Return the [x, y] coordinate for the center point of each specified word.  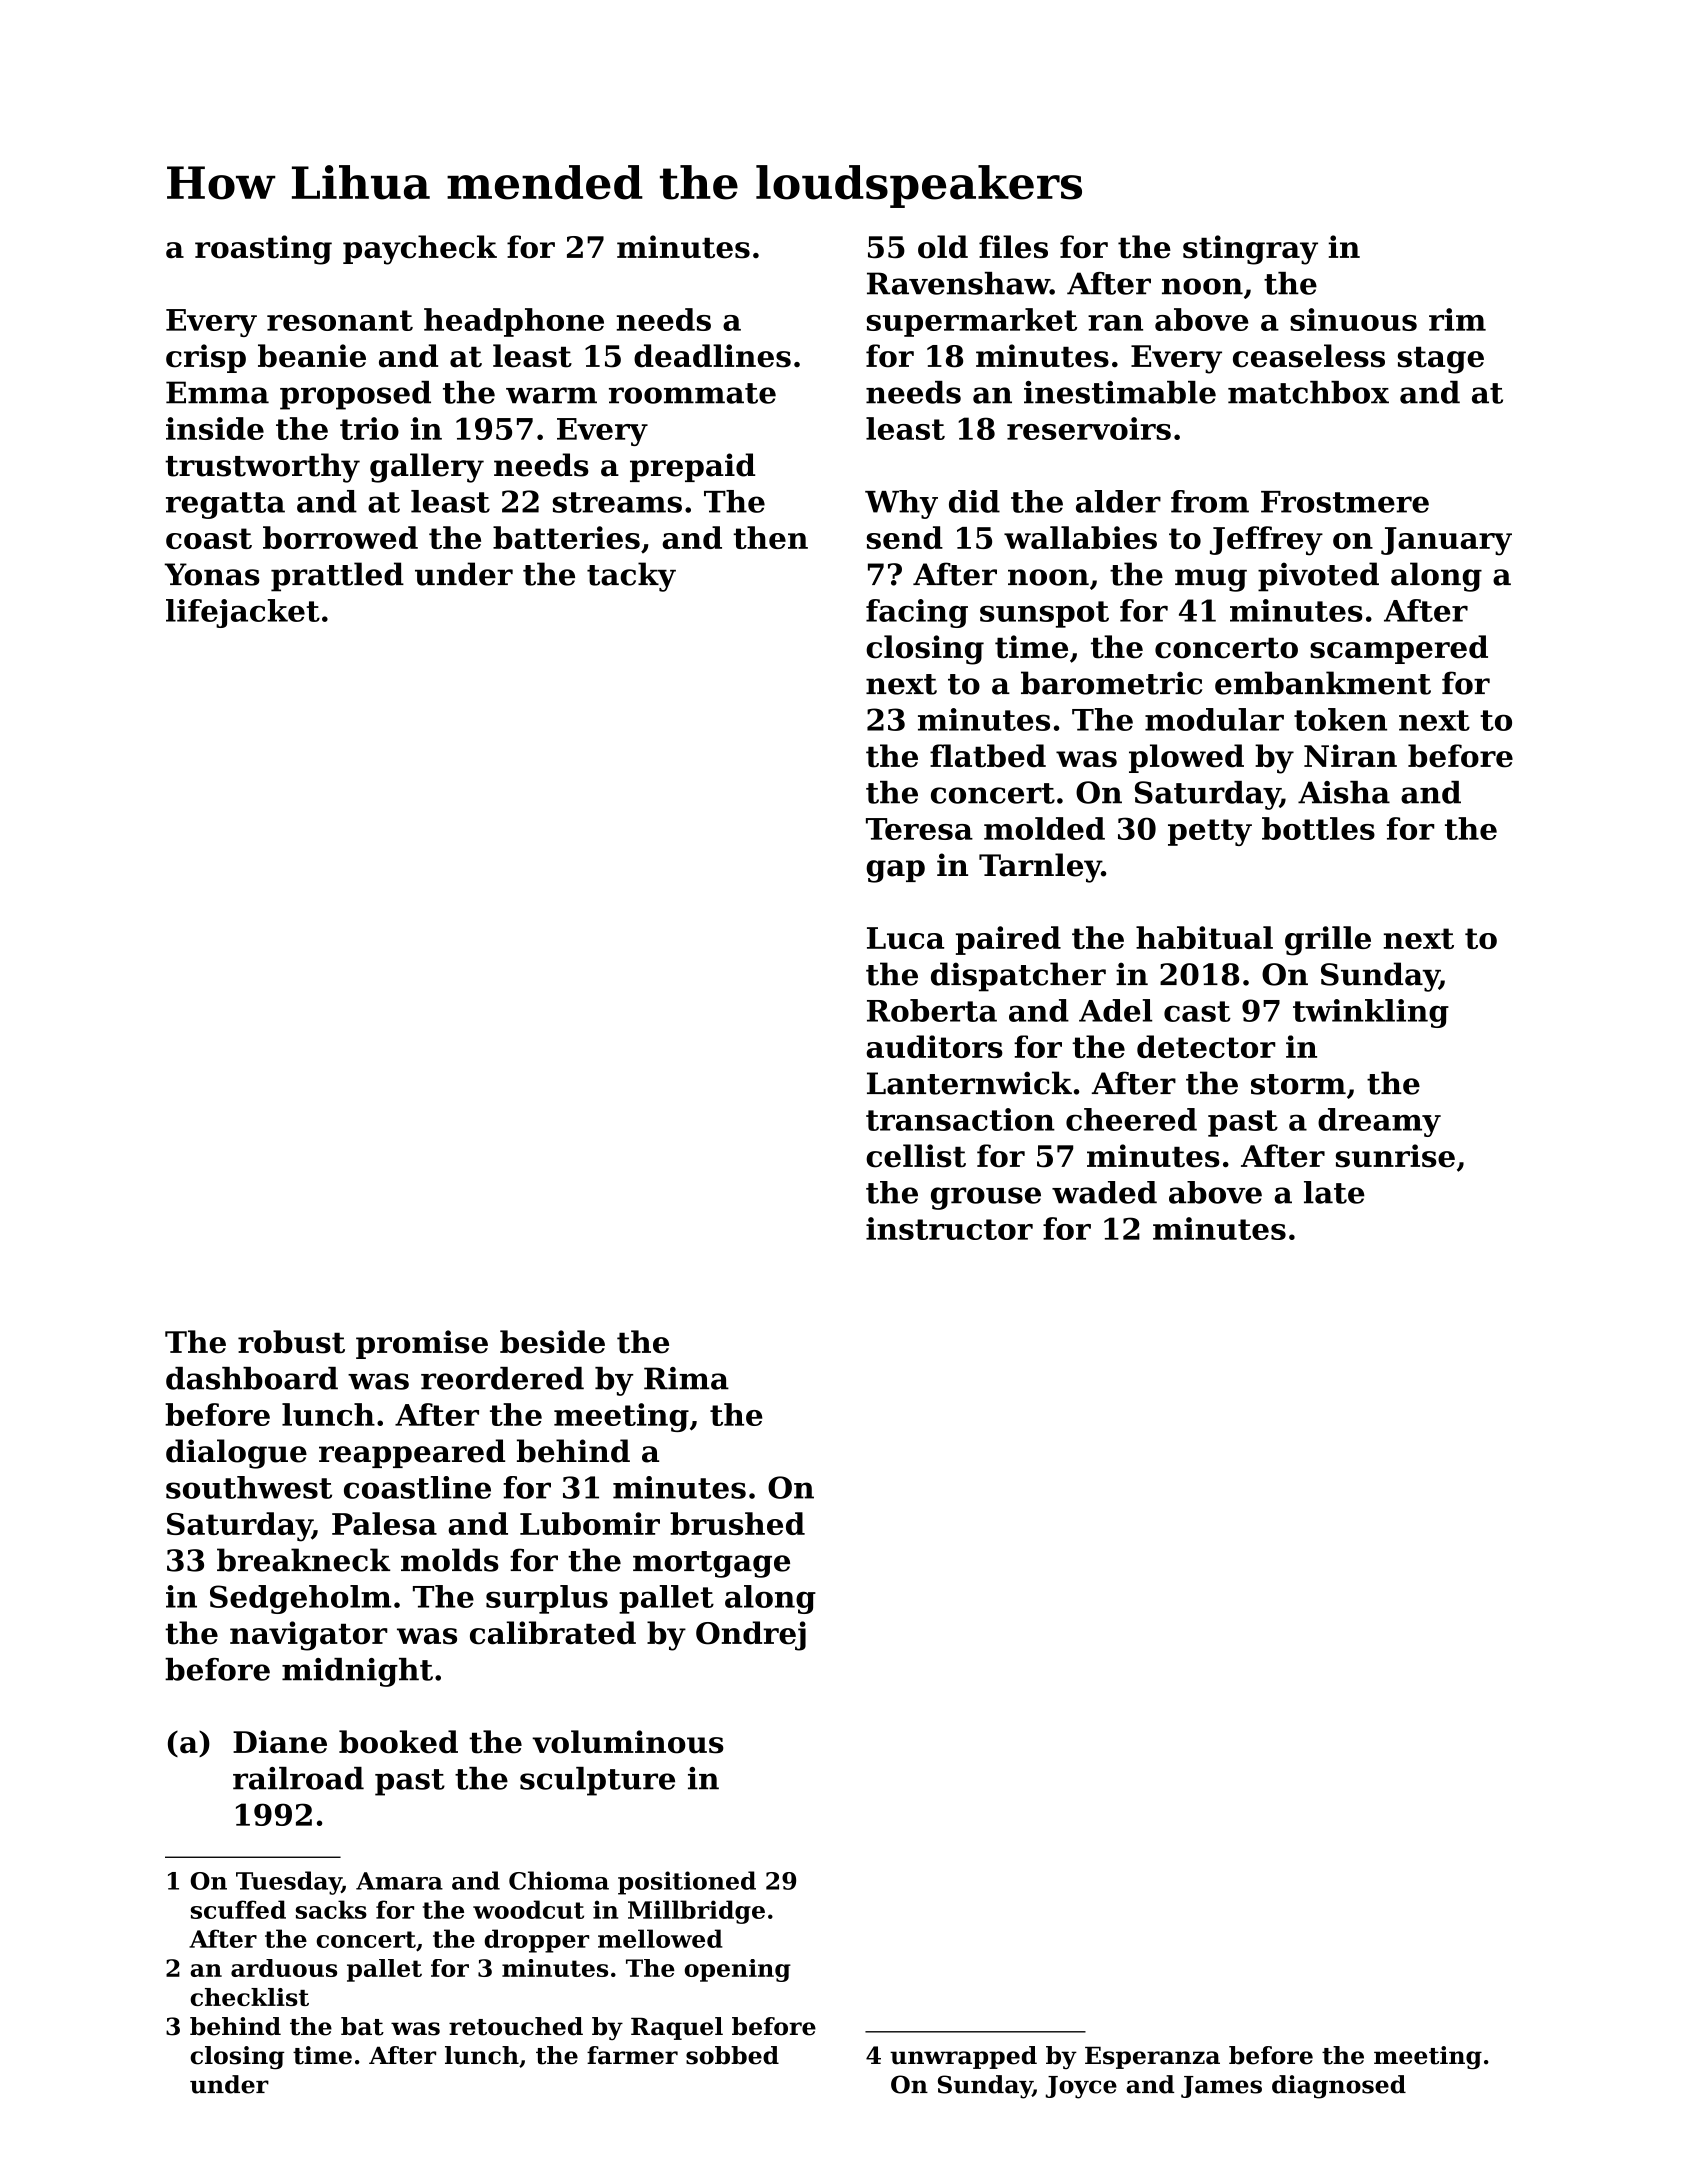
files [1013, 247]
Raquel [677, 2028]
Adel [1115, 1010]
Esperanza [1152, 2058]
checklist [249, 1997]
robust [291, 1342]
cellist [916, 1156]
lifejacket [243, 613]
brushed [737, 1523]
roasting [263, 250]
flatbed [988, 756]
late [1334, 1192]
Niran [1350, 756]
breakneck [303, 1560]
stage [1441, 360]
